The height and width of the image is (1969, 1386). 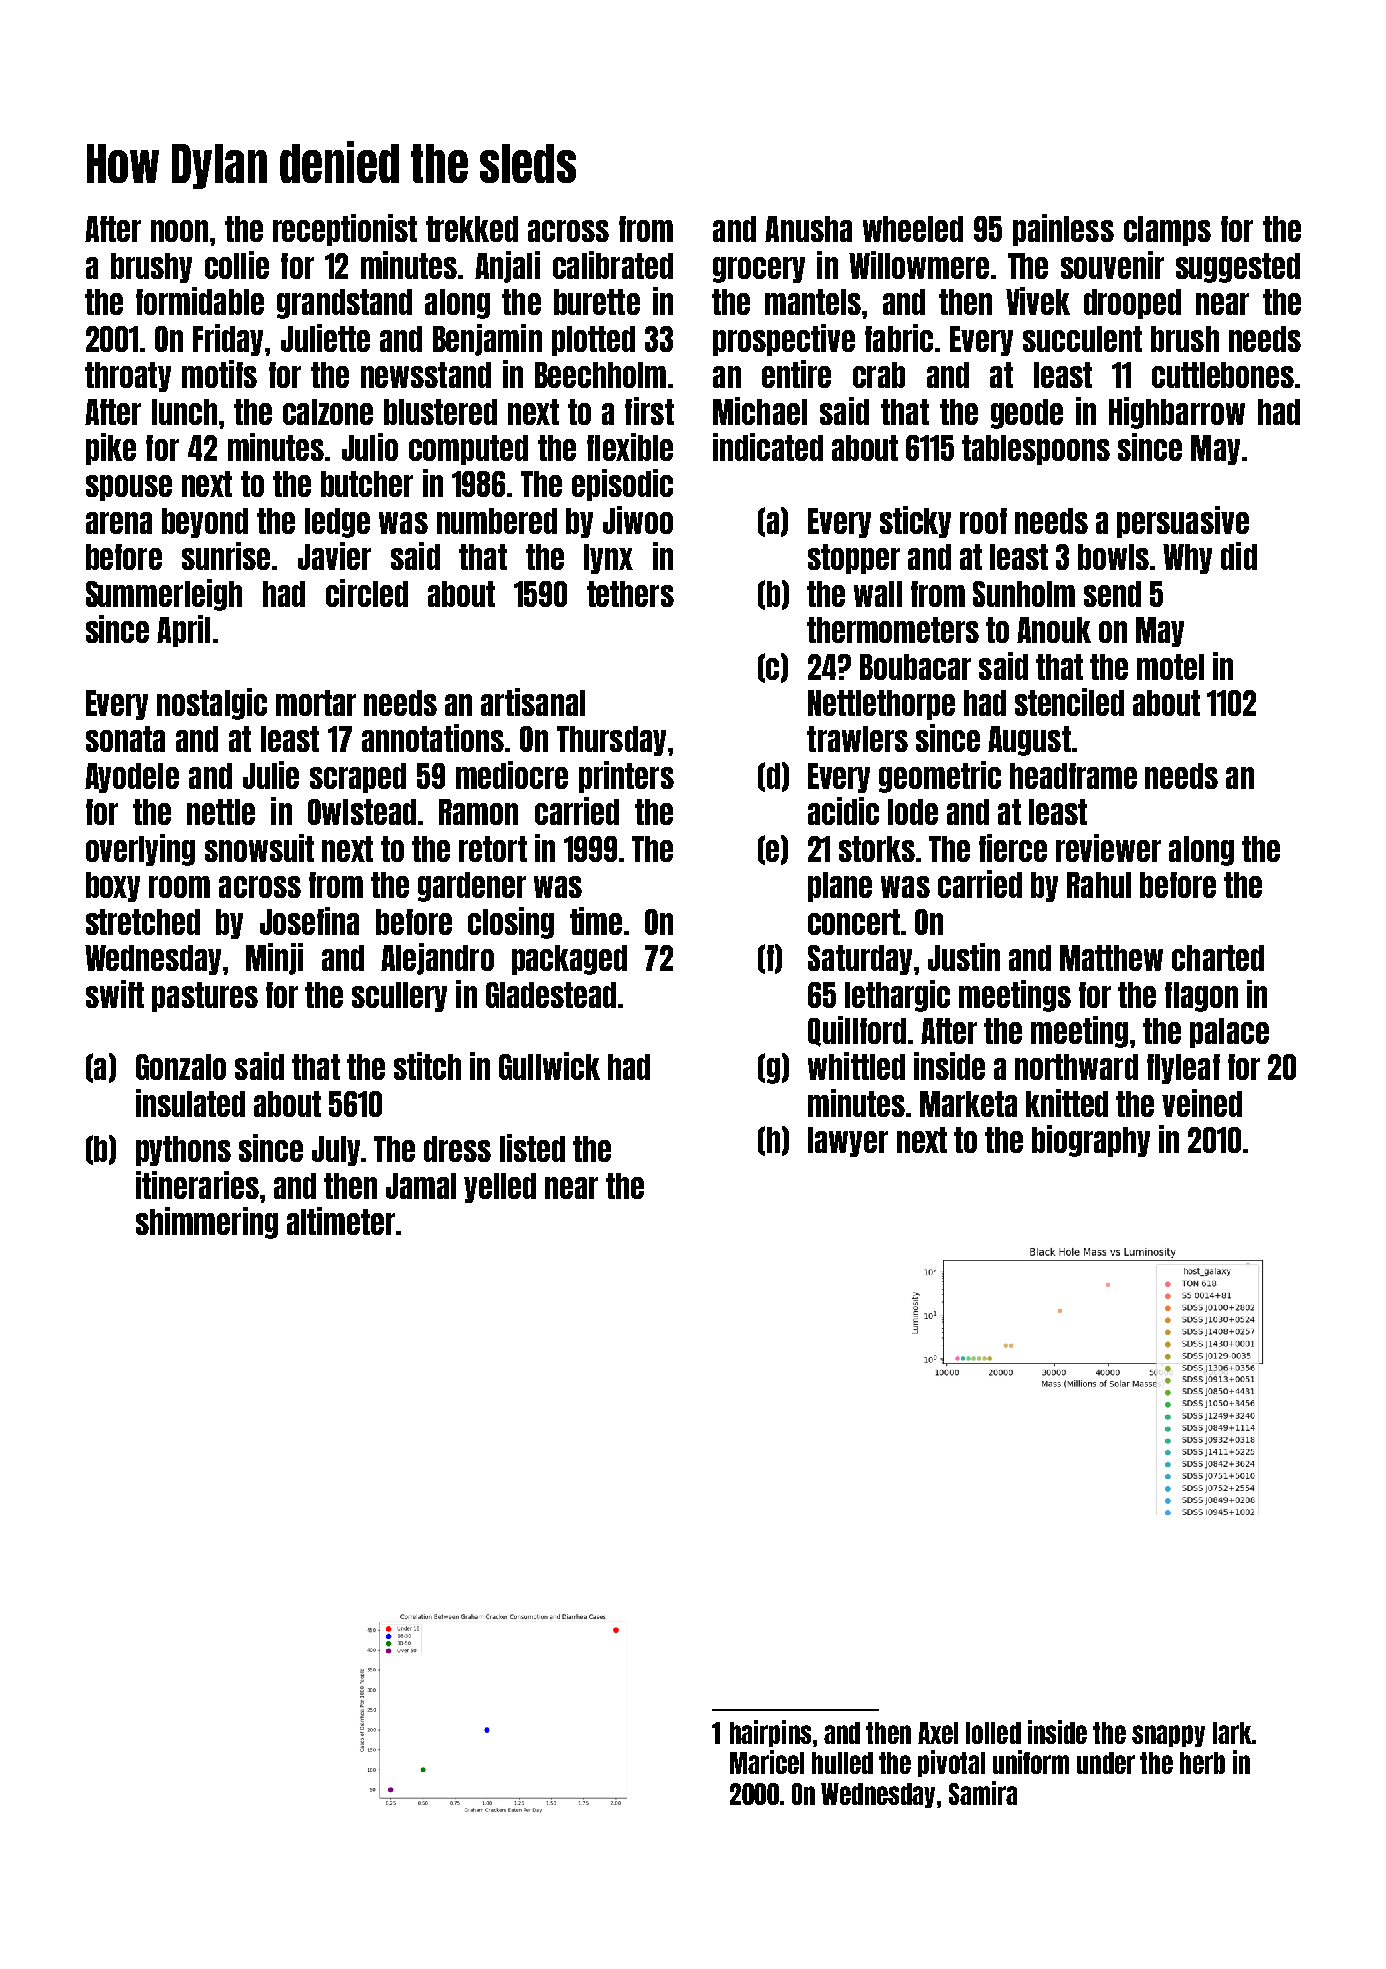 I want to click on Summerleigh, so click(x=164, y=595).
